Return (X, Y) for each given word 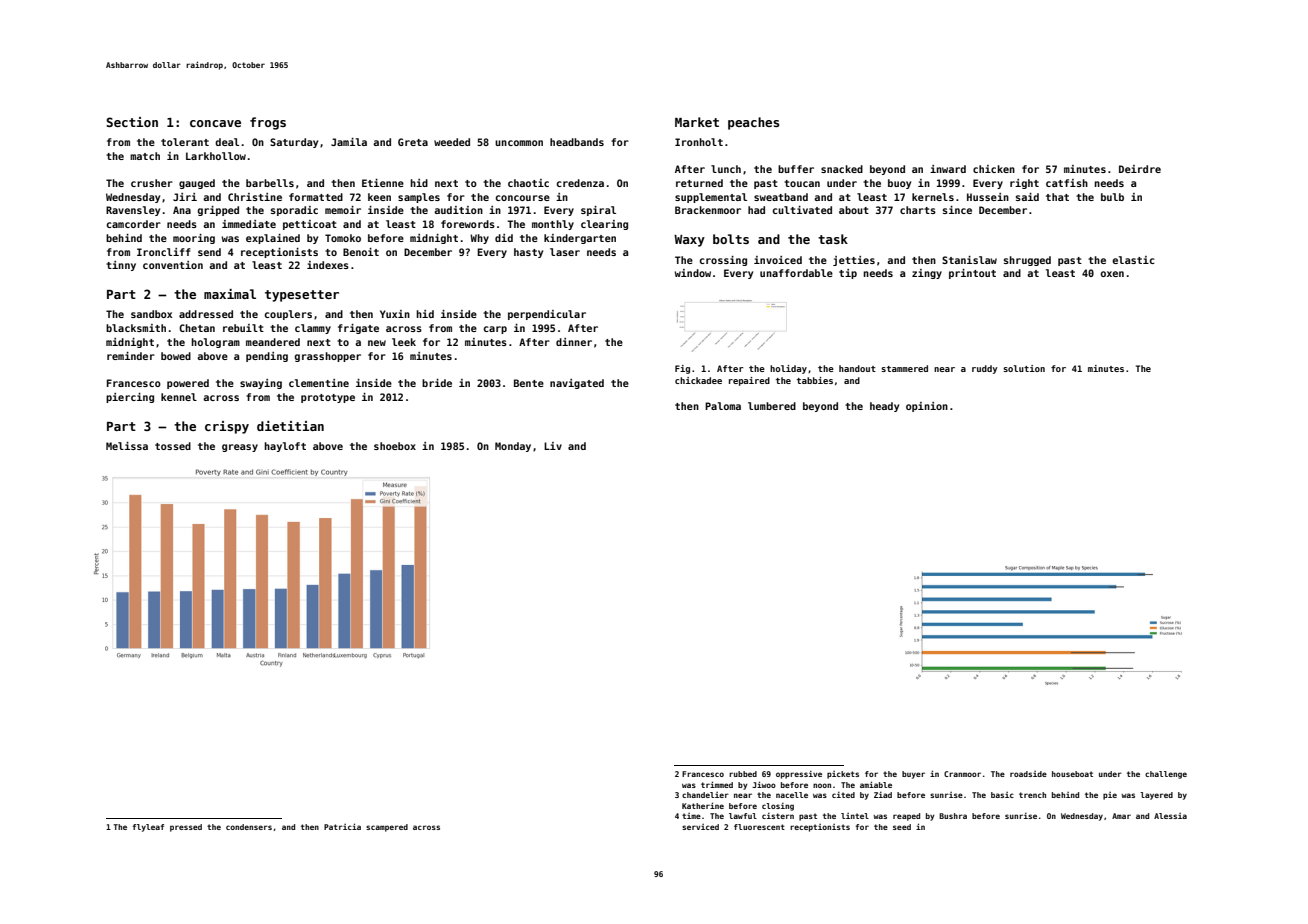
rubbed (743, 774)
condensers (249, 827)
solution (1024, 368)
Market (697, 122)
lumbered (772, 406)
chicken (994, 169)
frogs (268, 123)
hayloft (285, 447)
